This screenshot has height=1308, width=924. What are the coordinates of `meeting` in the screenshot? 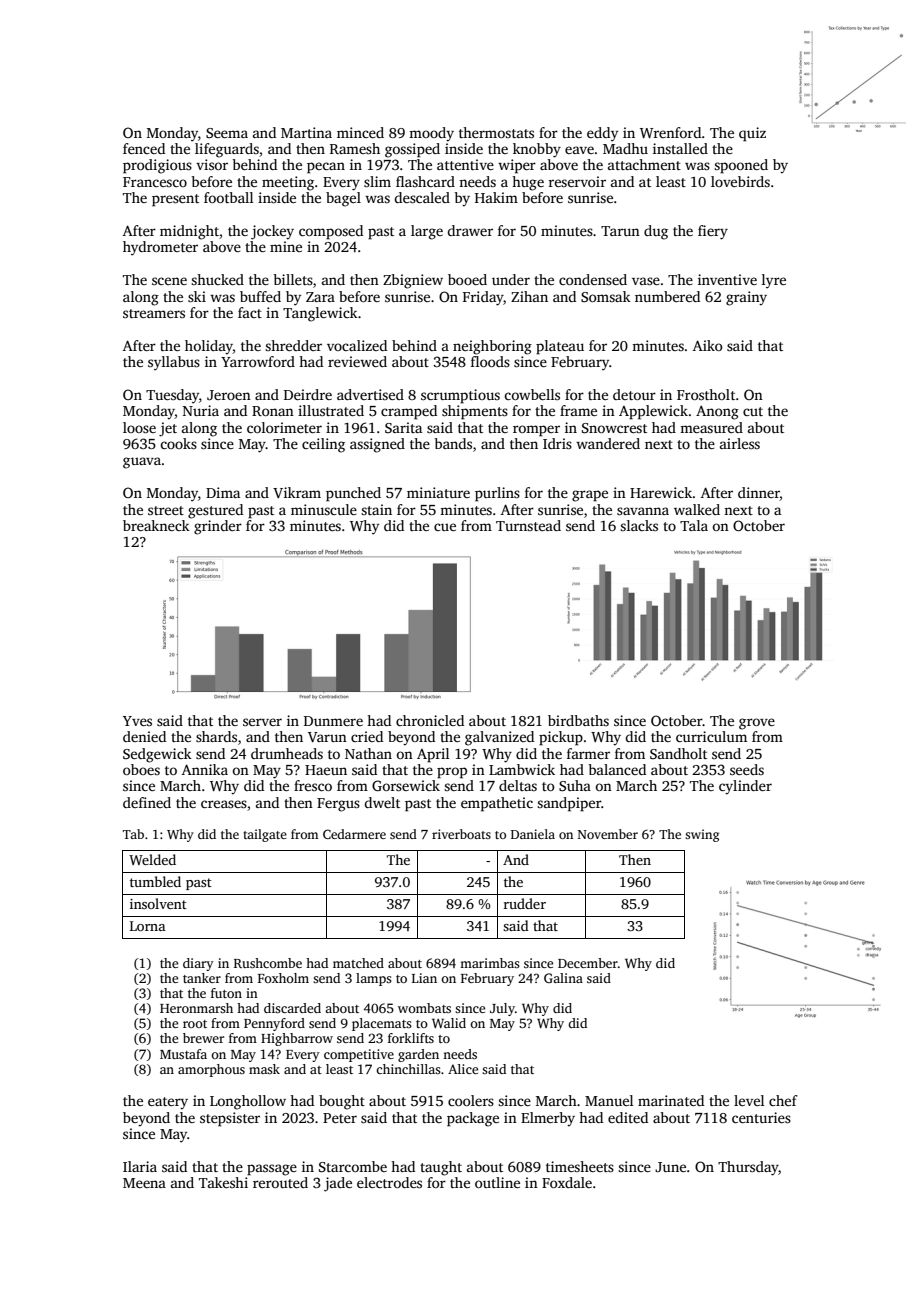 It's located at (288, 183).
